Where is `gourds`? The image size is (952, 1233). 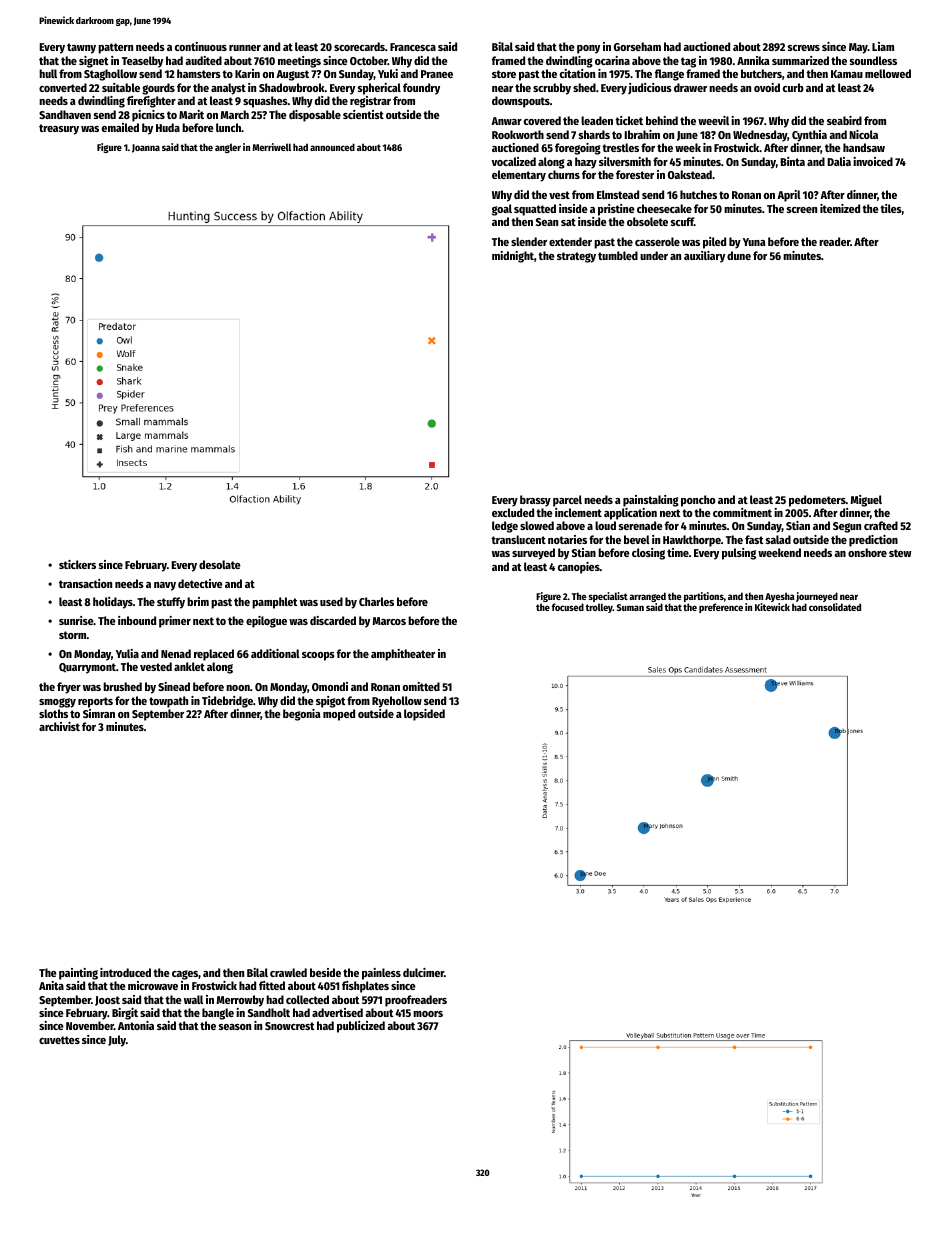 gourds is located at coordinates (158, 89).
